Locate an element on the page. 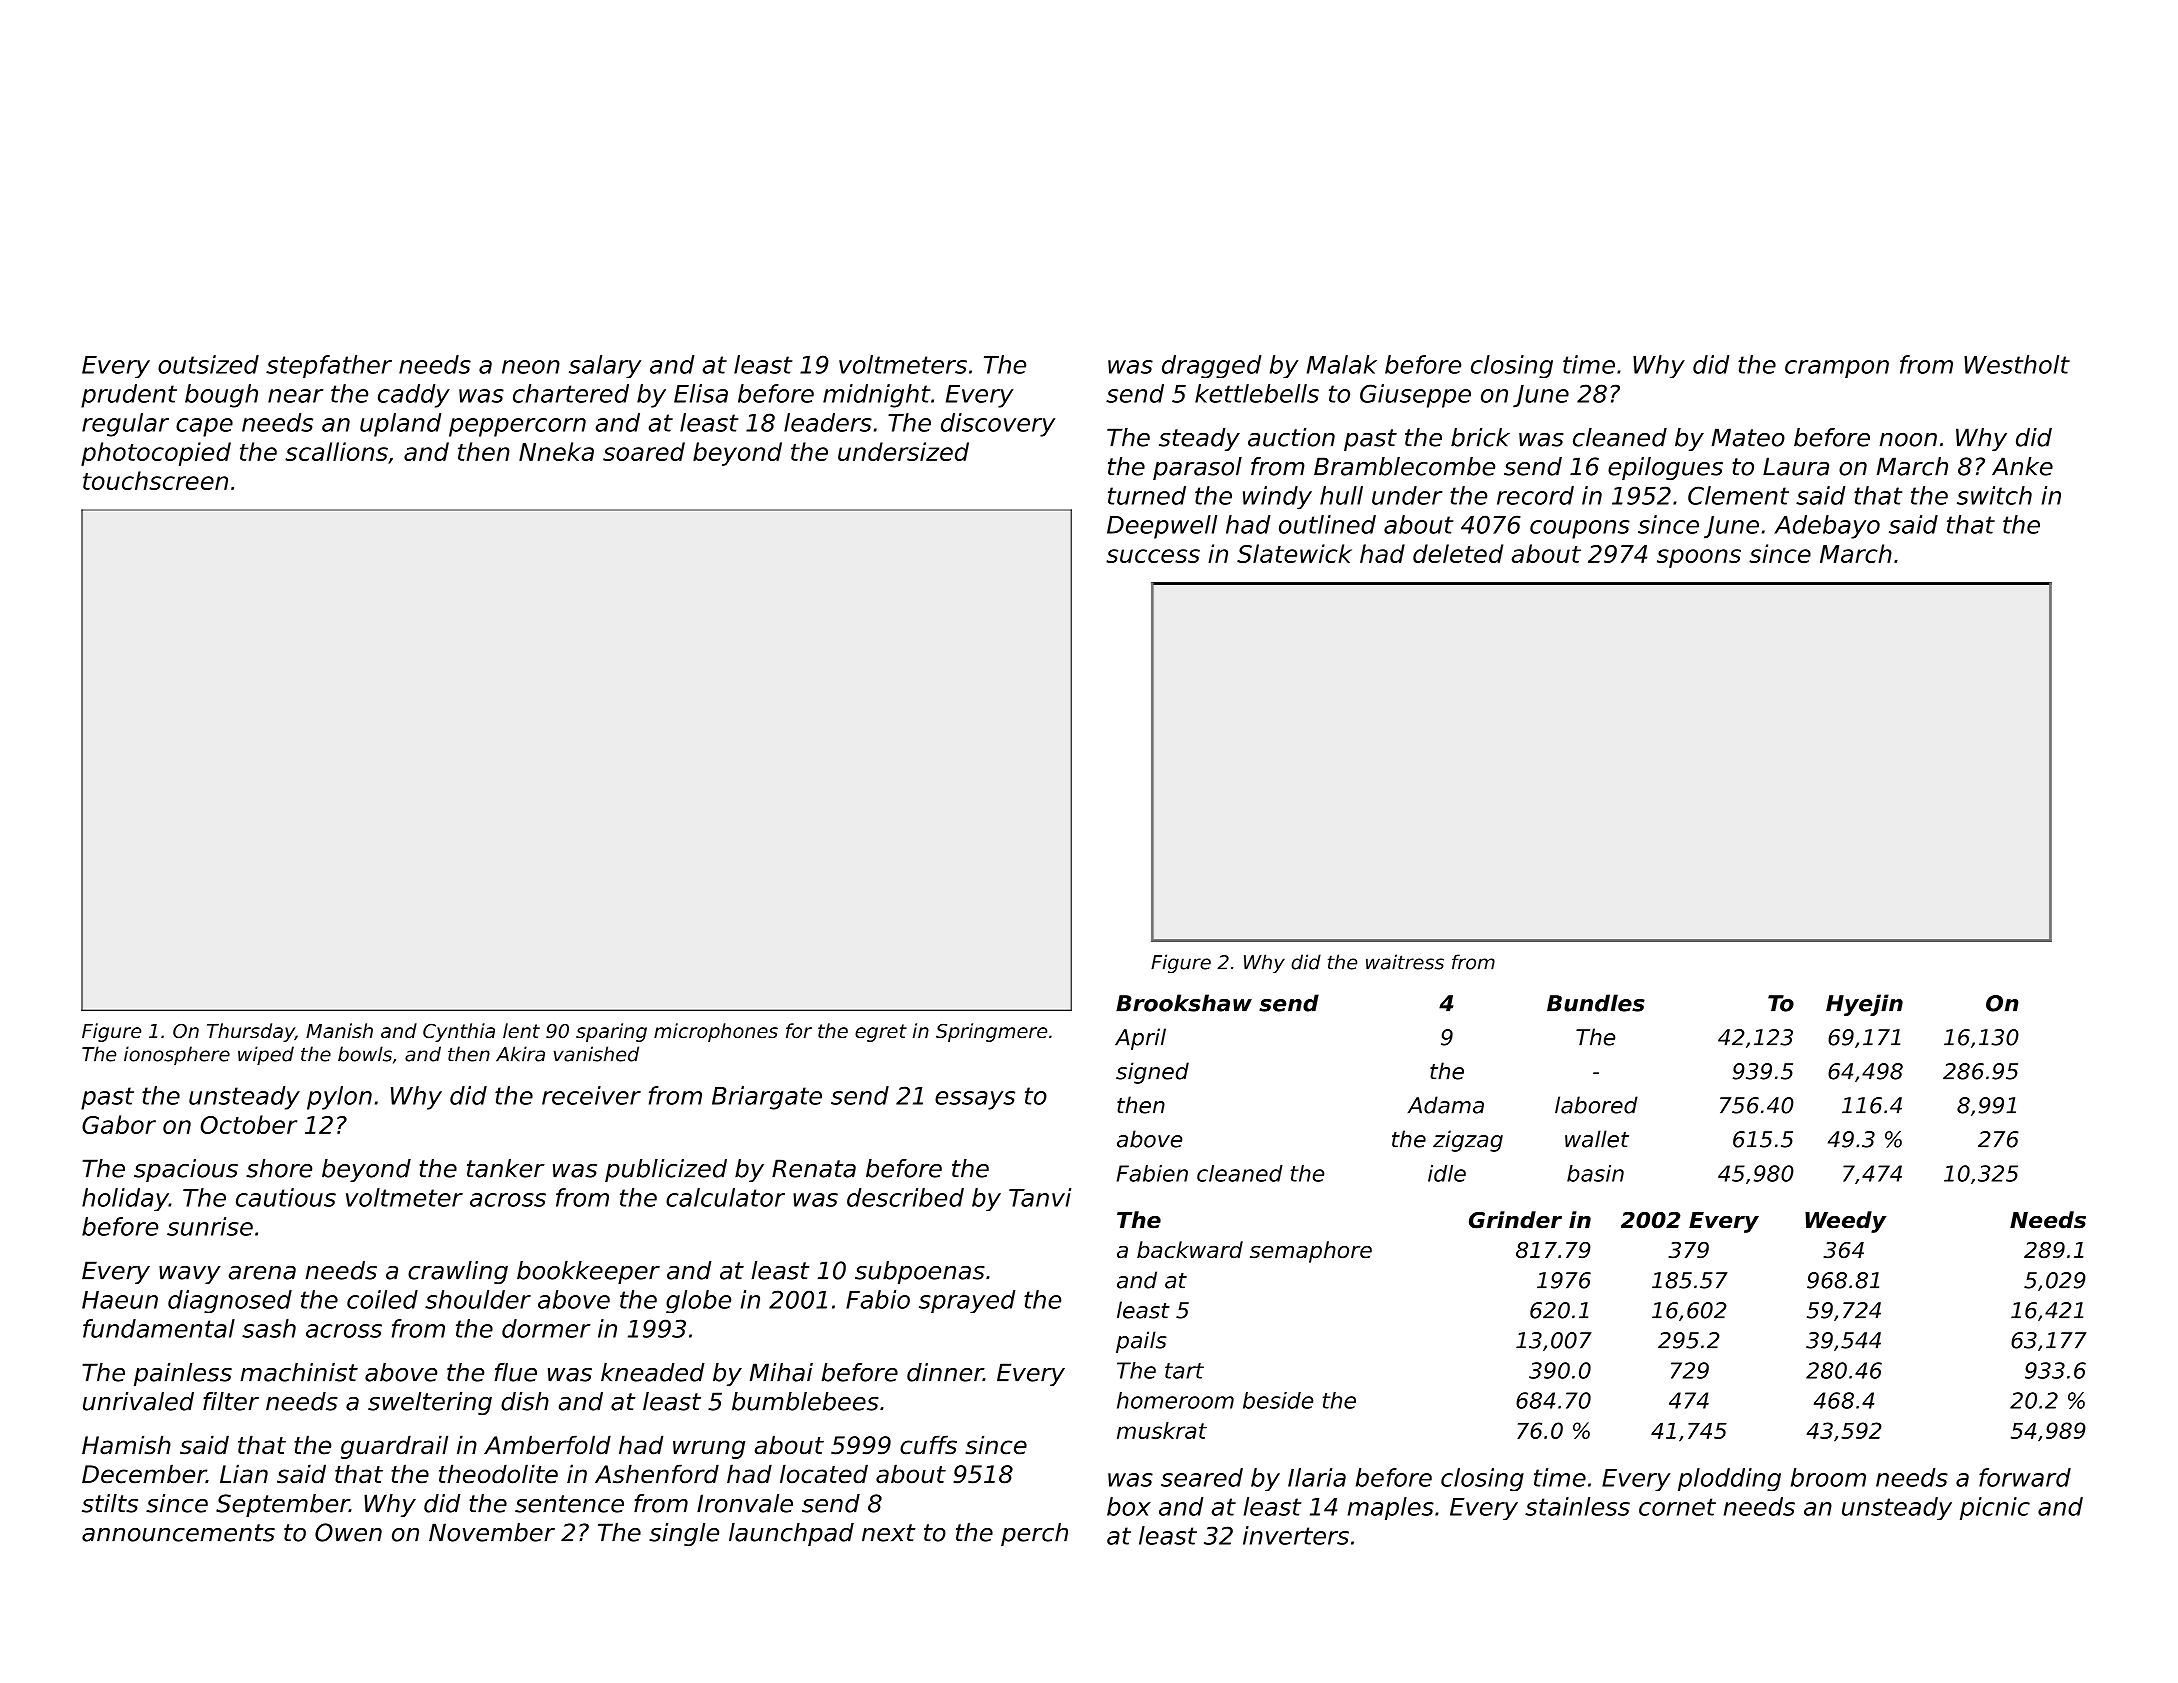  waitress is located at coordinates (1405, 962).
